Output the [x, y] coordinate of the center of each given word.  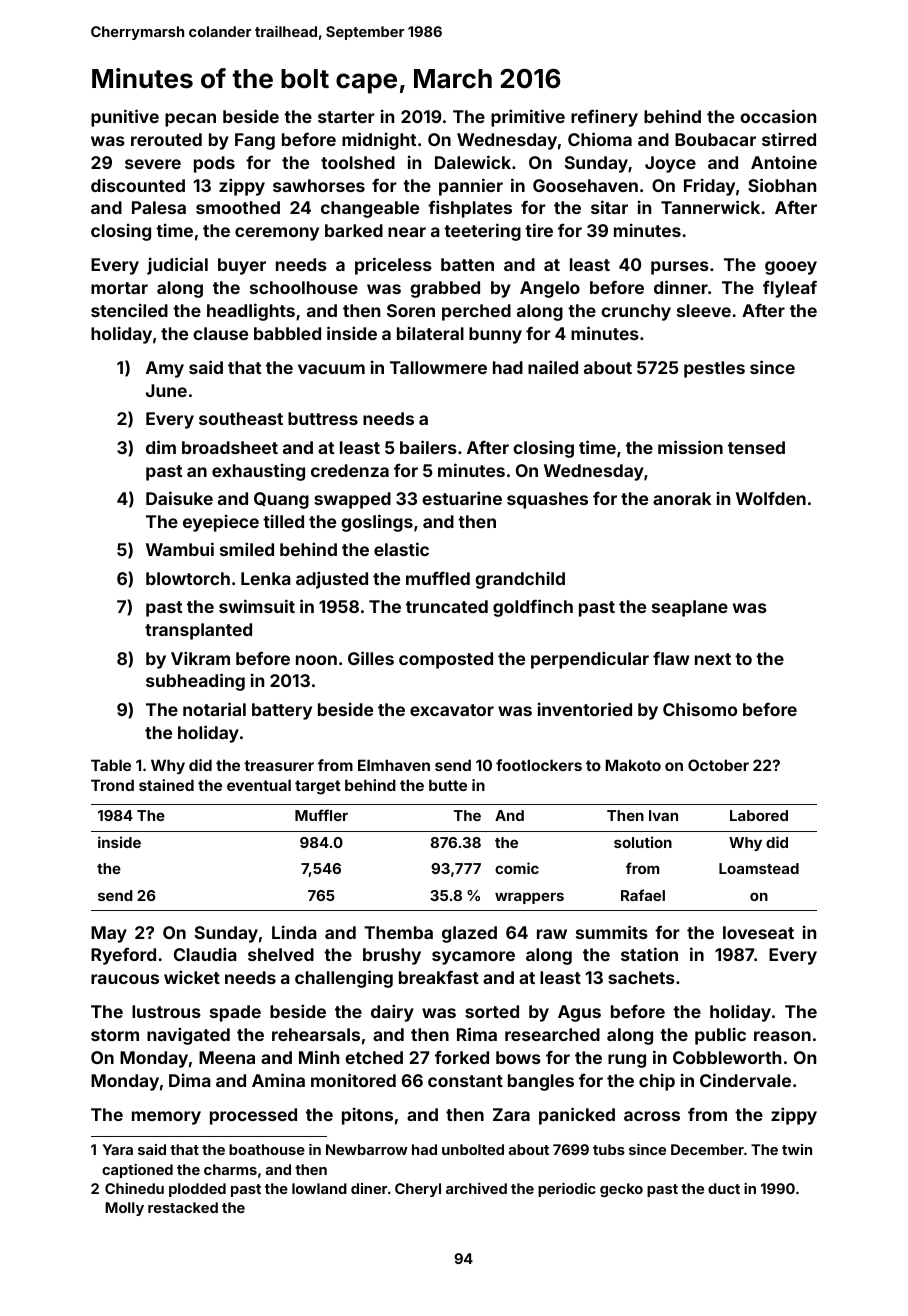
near [407, 232]
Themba [398, 932]
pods [214, 164]
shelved [281, 954]
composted [446, 660]
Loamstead [759, 868]
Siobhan [782, 185]
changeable [370, 209]
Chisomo [700, 709]
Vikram [200, 658]
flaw [671, 658]
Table [111, 765]
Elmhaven [394, 765]
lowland [319, 1188]
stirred [789, 139]
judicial [177, 266]
